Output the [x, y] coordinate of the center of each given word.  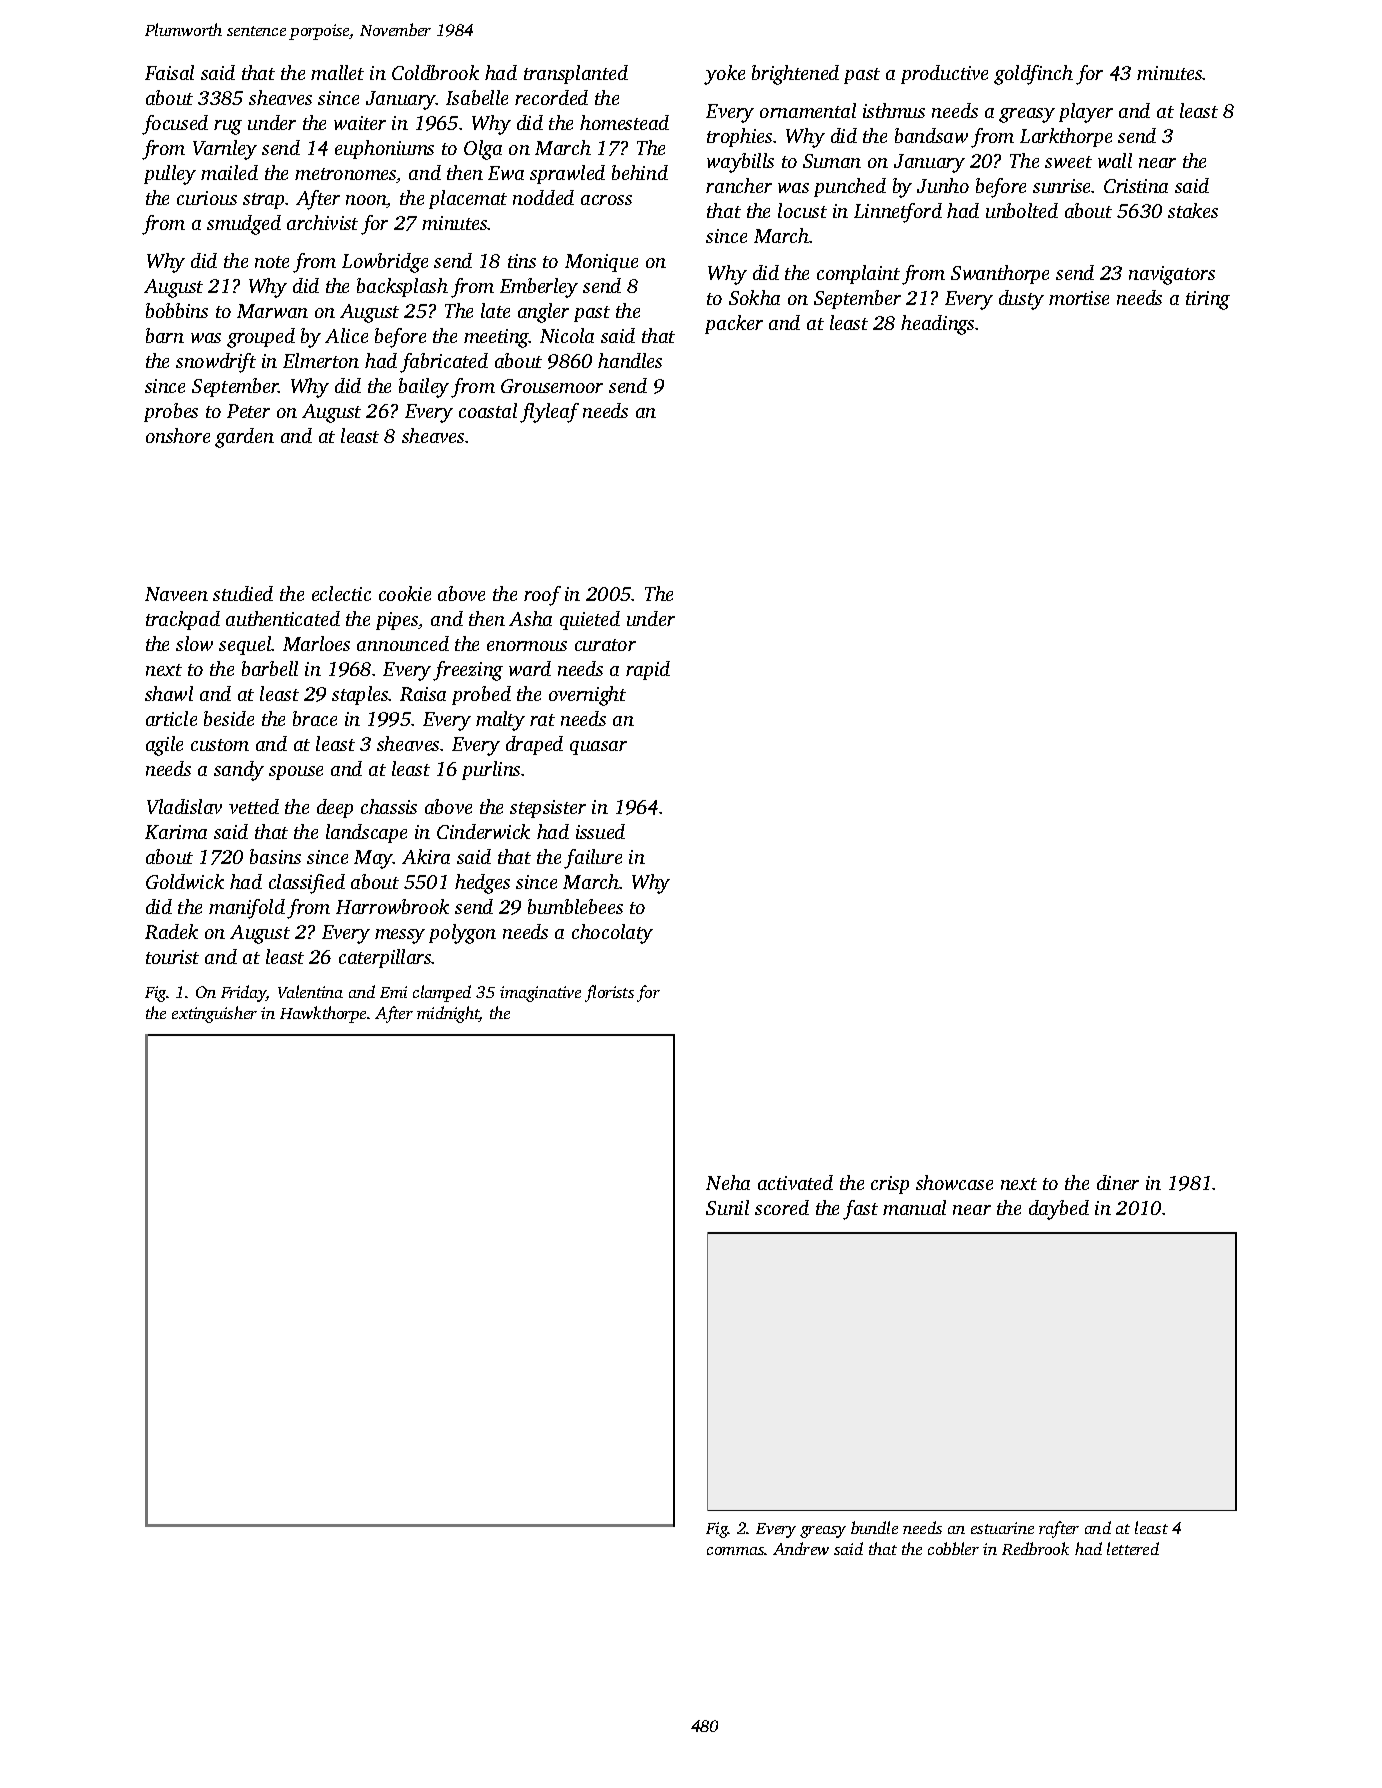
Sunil [727, 1207]
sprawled [567, 174]
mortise [1079, 298]
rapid [648, 670]
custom [220, 745]
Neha [728, 1182]
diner [1118, 1182]
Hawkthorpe [323, 1014]
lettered [1133, 1548]
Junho [943, 185]
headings [937, 325]
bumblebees [575, 906]
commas [736, 1551]
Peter [248, 411]
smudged [244, 225]
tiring [1208, 300]
